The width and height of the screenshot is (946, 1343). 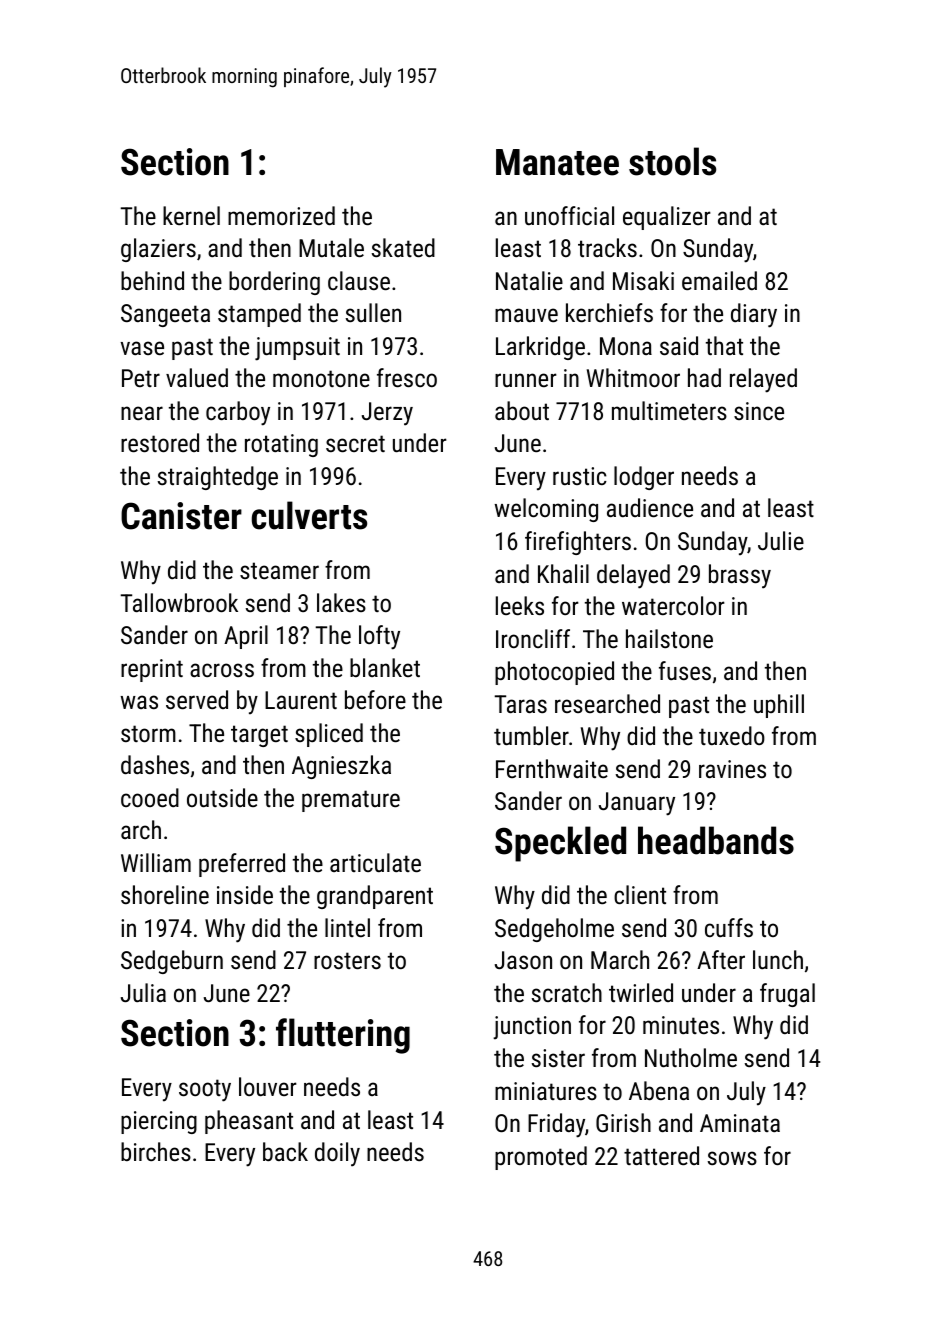 I want to click on uphill, so click(x=779, y=706).
